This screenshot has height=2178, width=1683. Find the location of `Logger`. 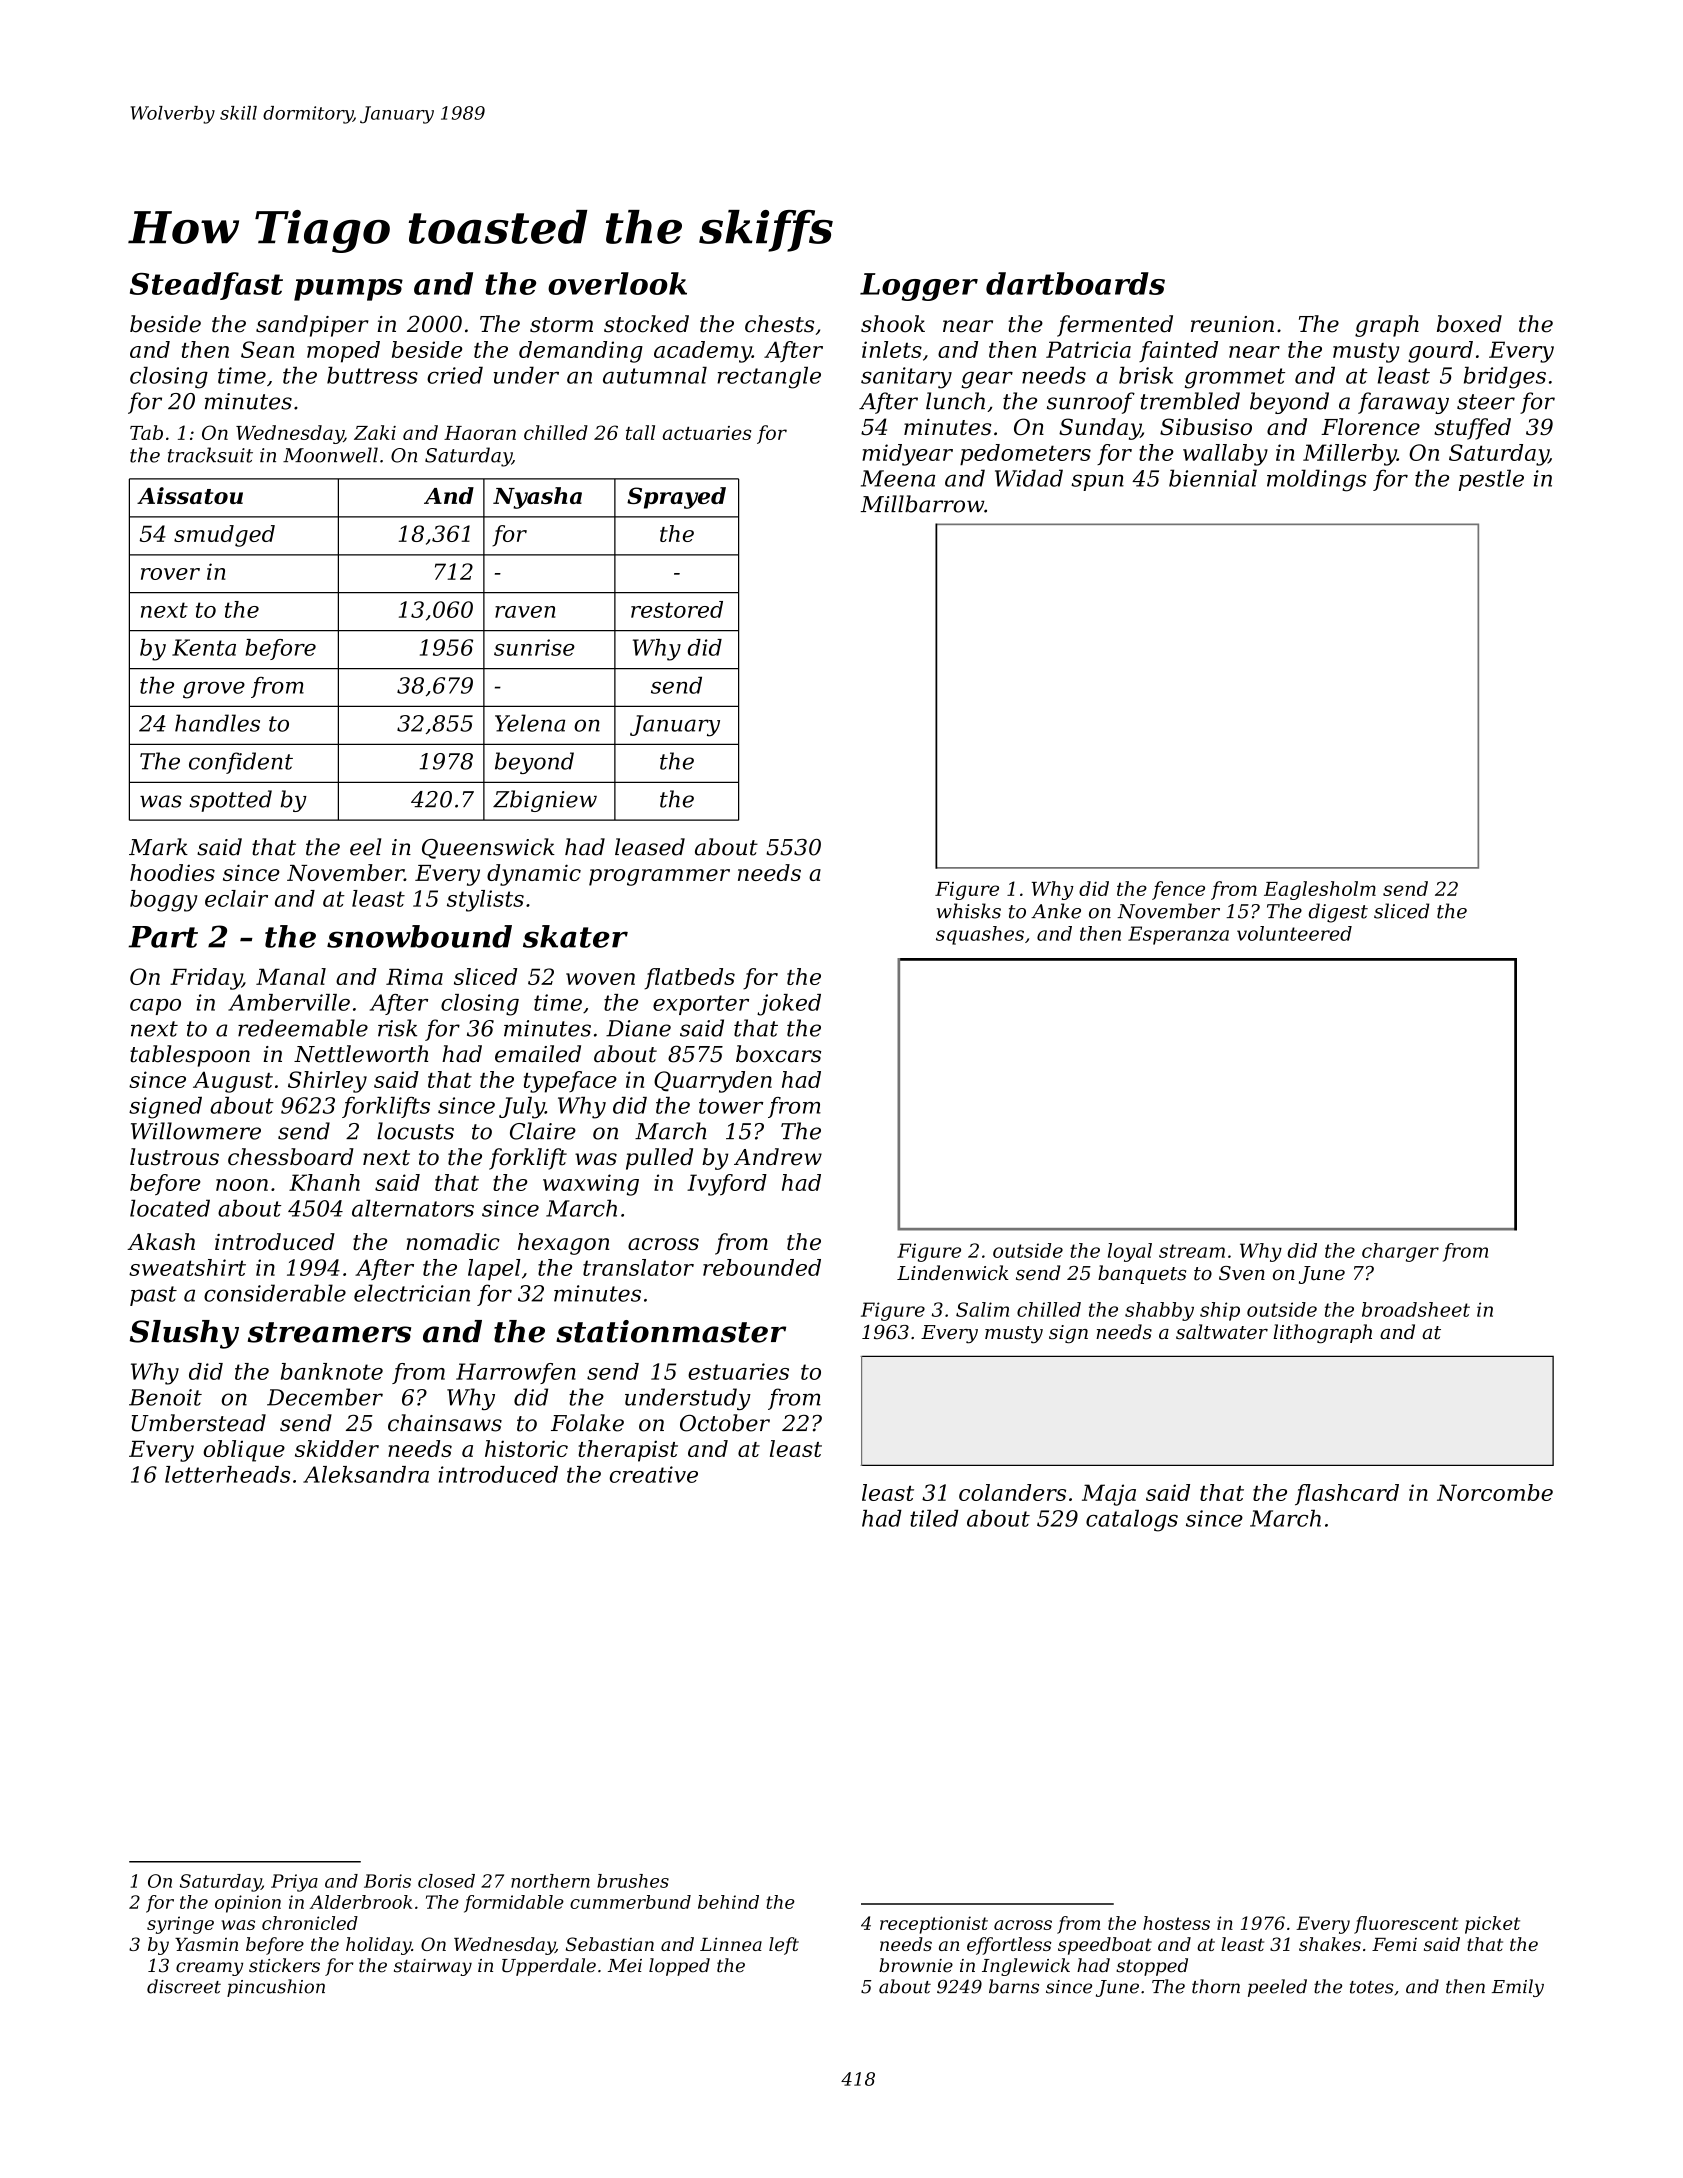

Logger is located at coordinates (919, 287).
